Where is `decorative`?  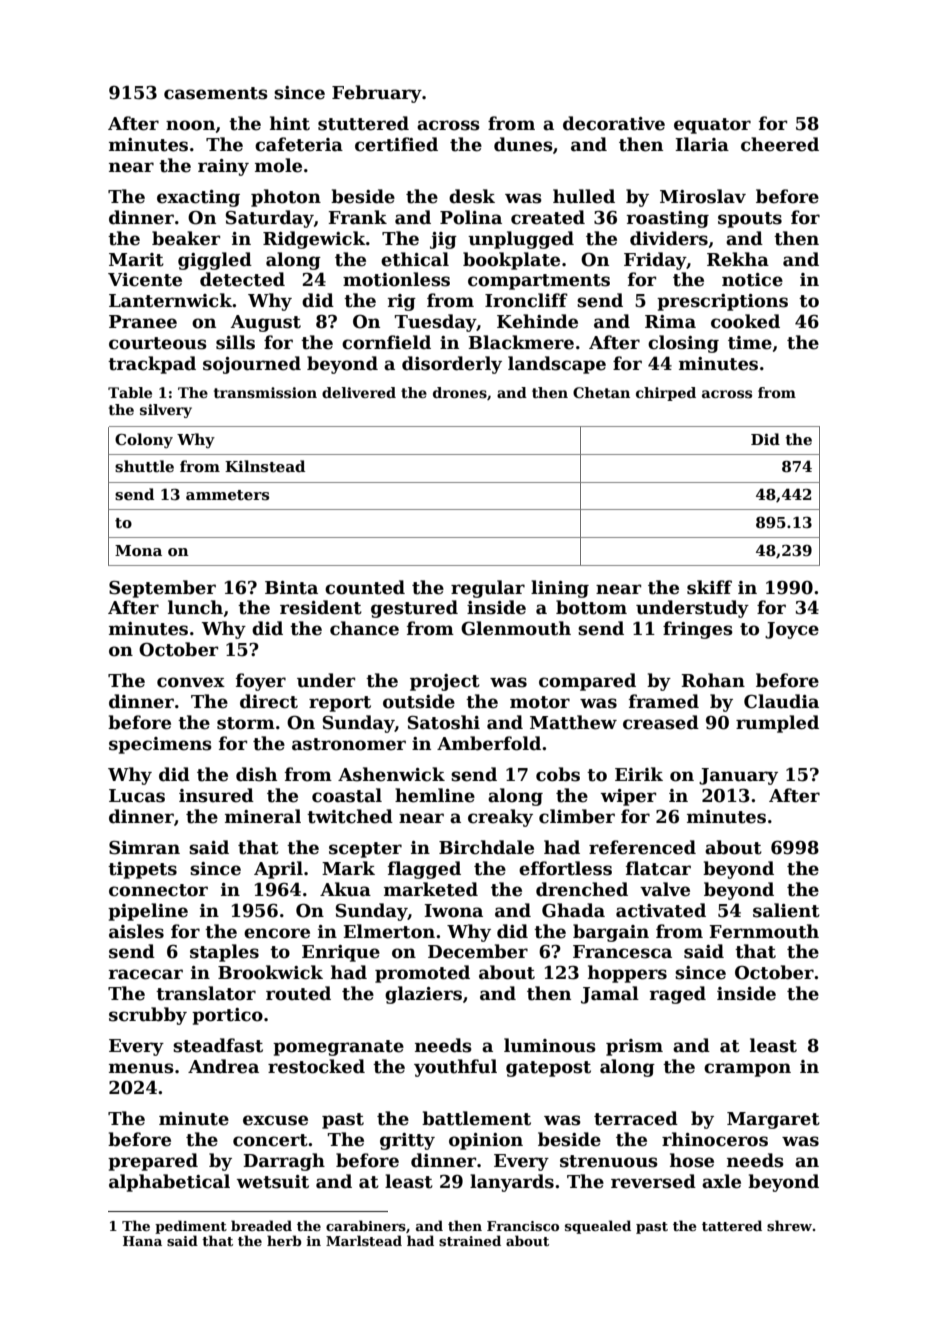 decorative is located at coordinates (614, 123).
